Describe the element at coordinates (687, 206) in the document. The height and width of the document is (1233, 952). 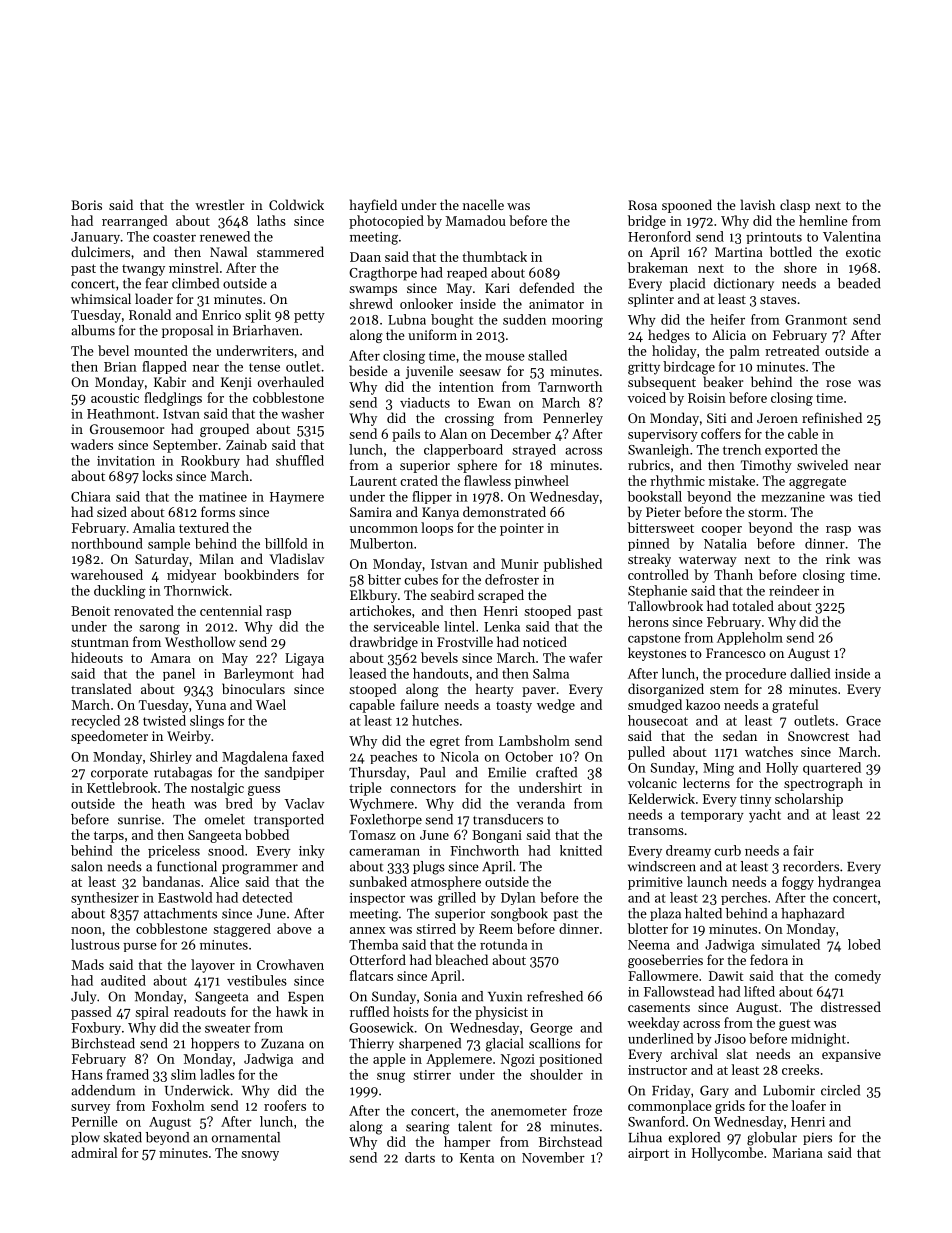
I see `spooned` at that location.
